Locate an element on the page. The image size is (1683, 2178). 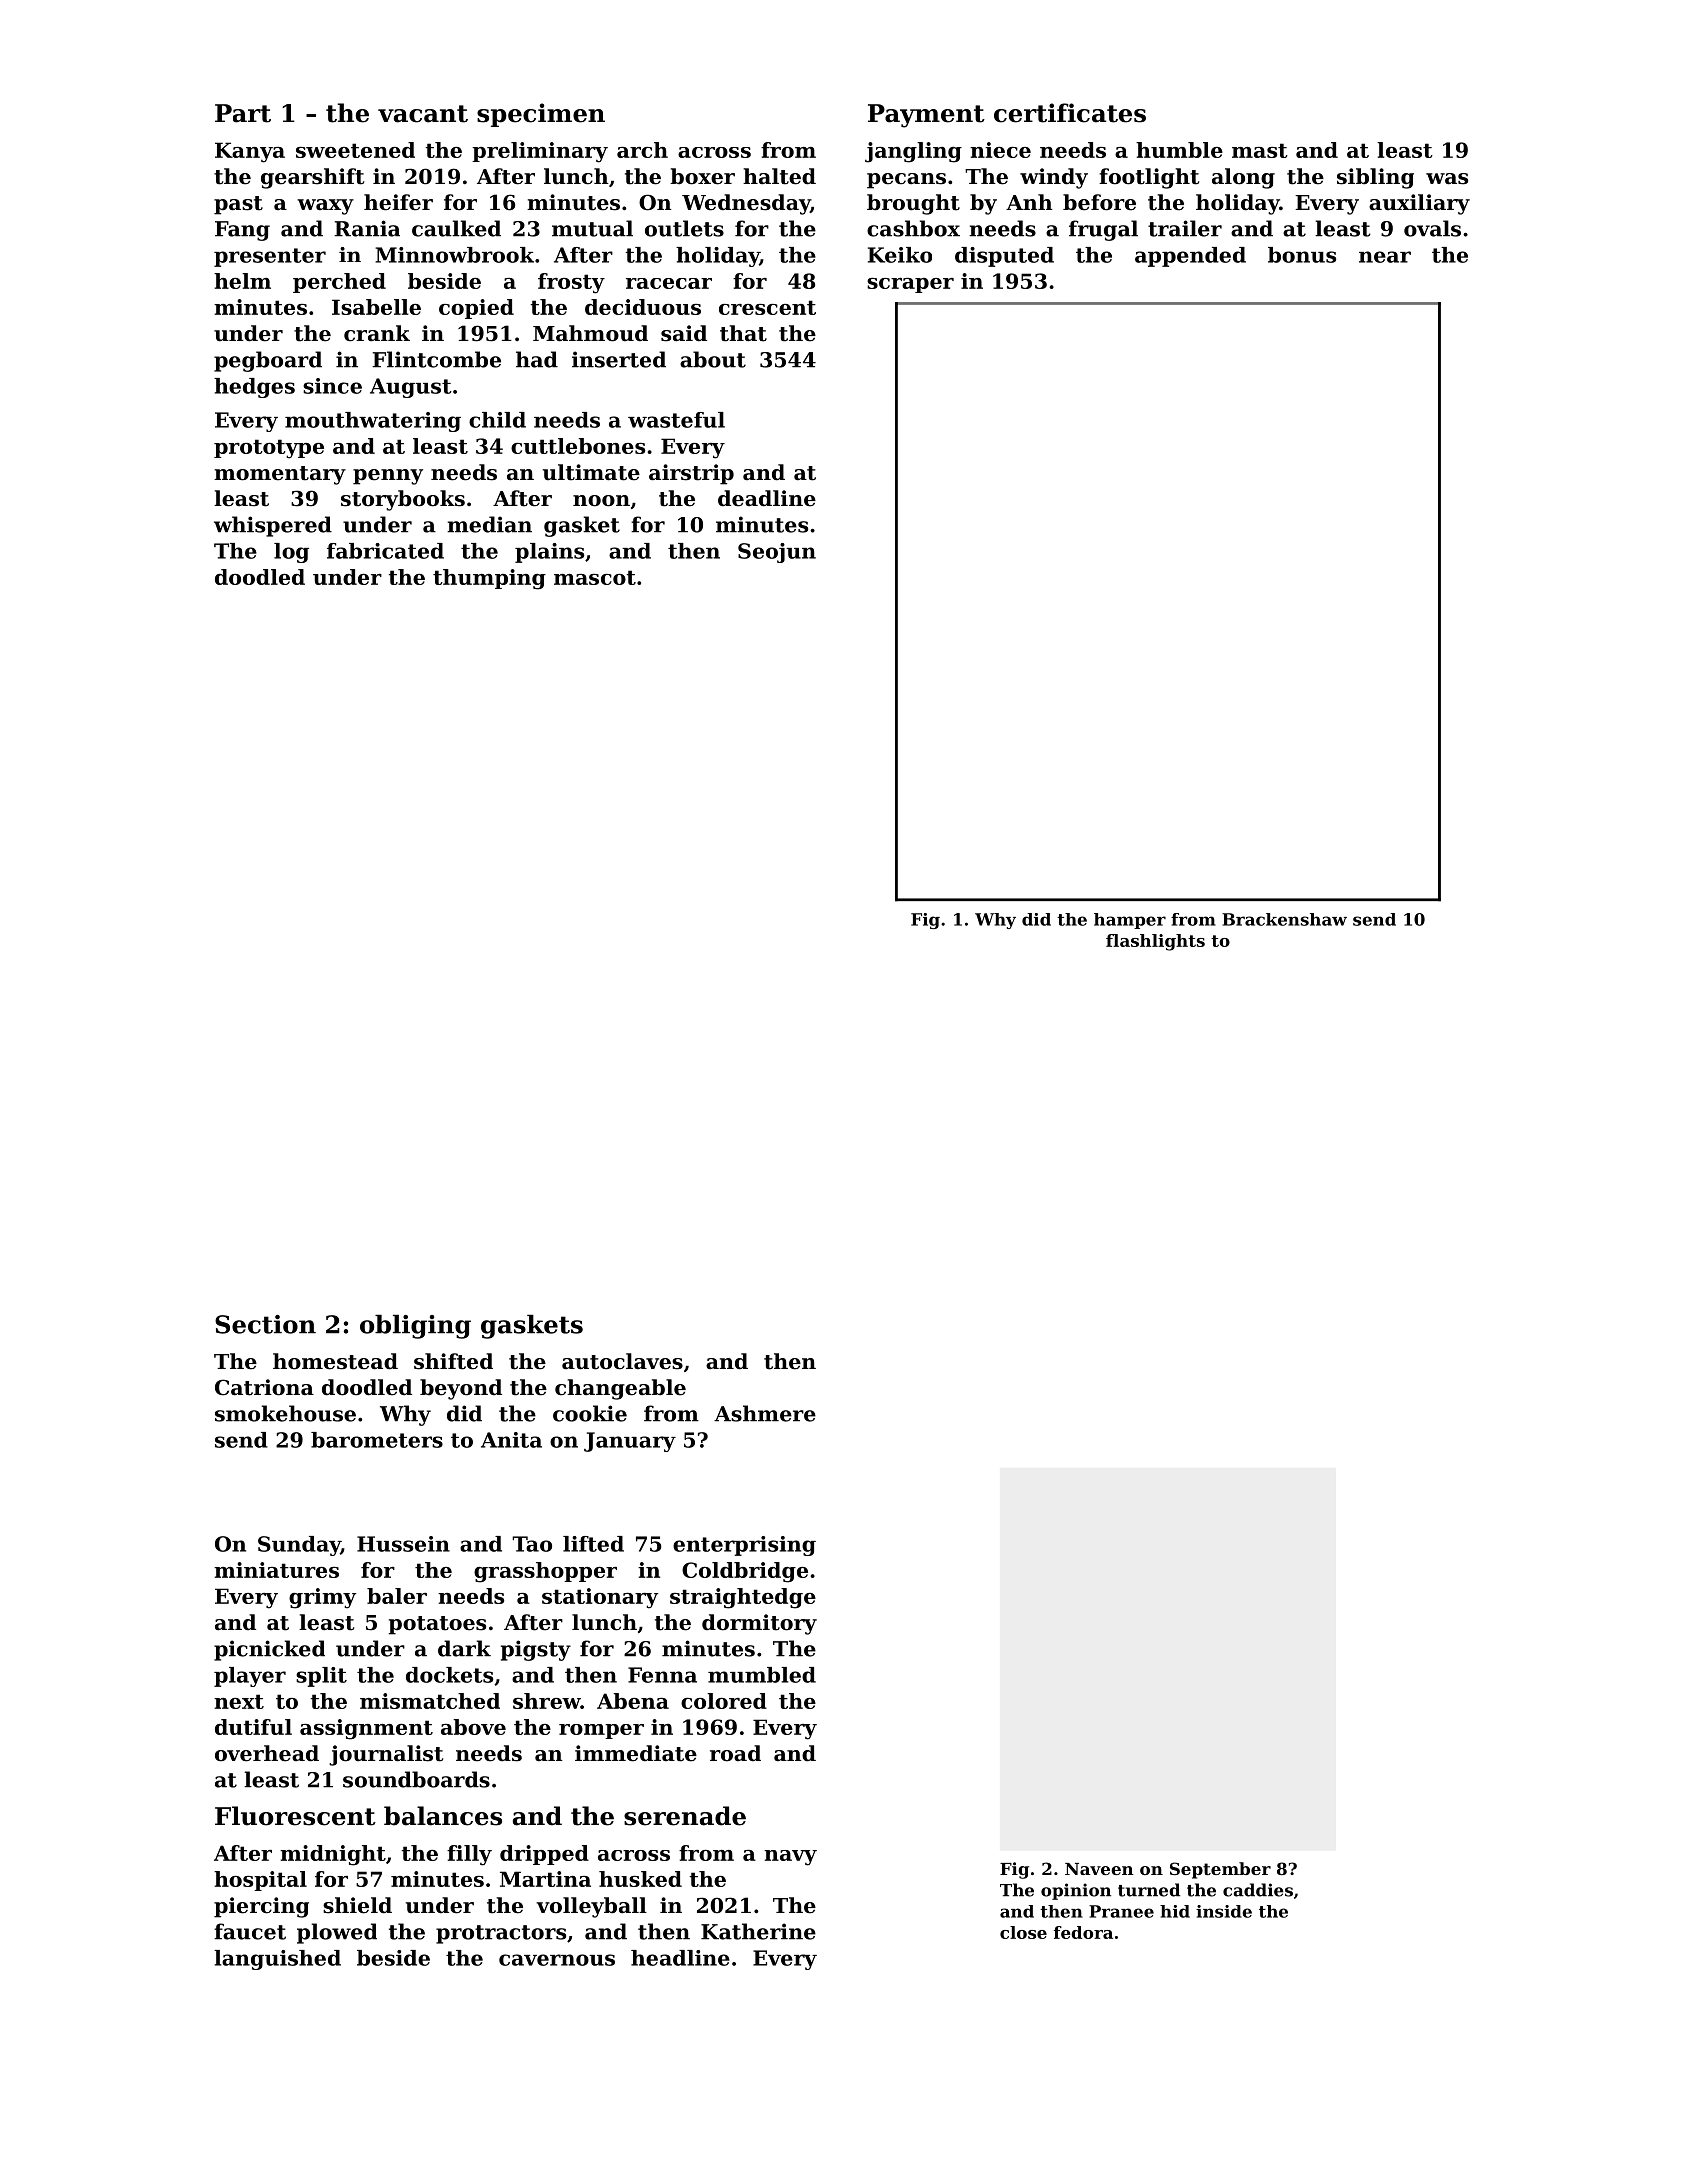
sweetened is located at coordinates (355, 150).
